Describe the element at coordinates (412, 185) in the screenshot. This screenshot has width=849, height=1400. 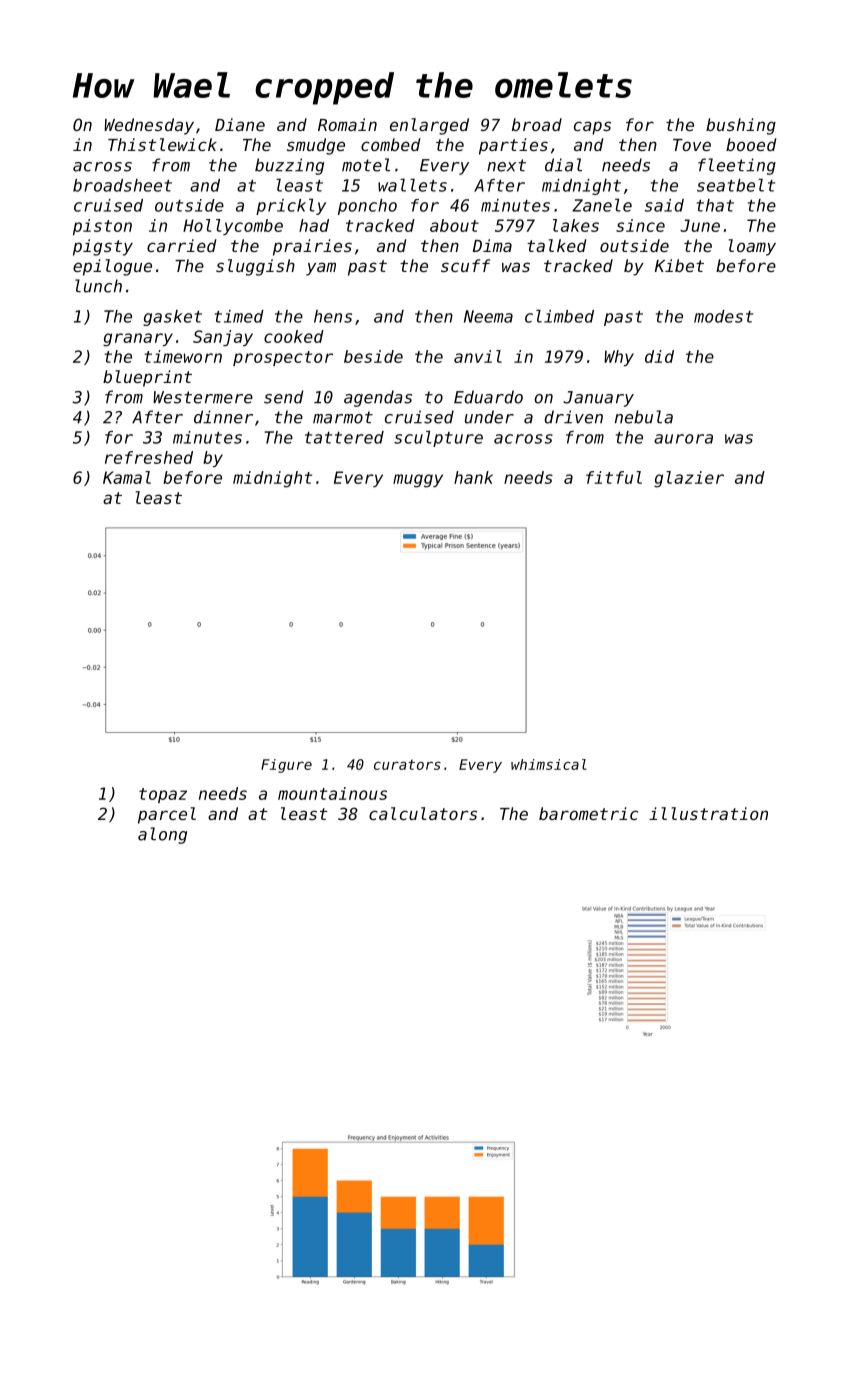
I see `wallets` at that location.
